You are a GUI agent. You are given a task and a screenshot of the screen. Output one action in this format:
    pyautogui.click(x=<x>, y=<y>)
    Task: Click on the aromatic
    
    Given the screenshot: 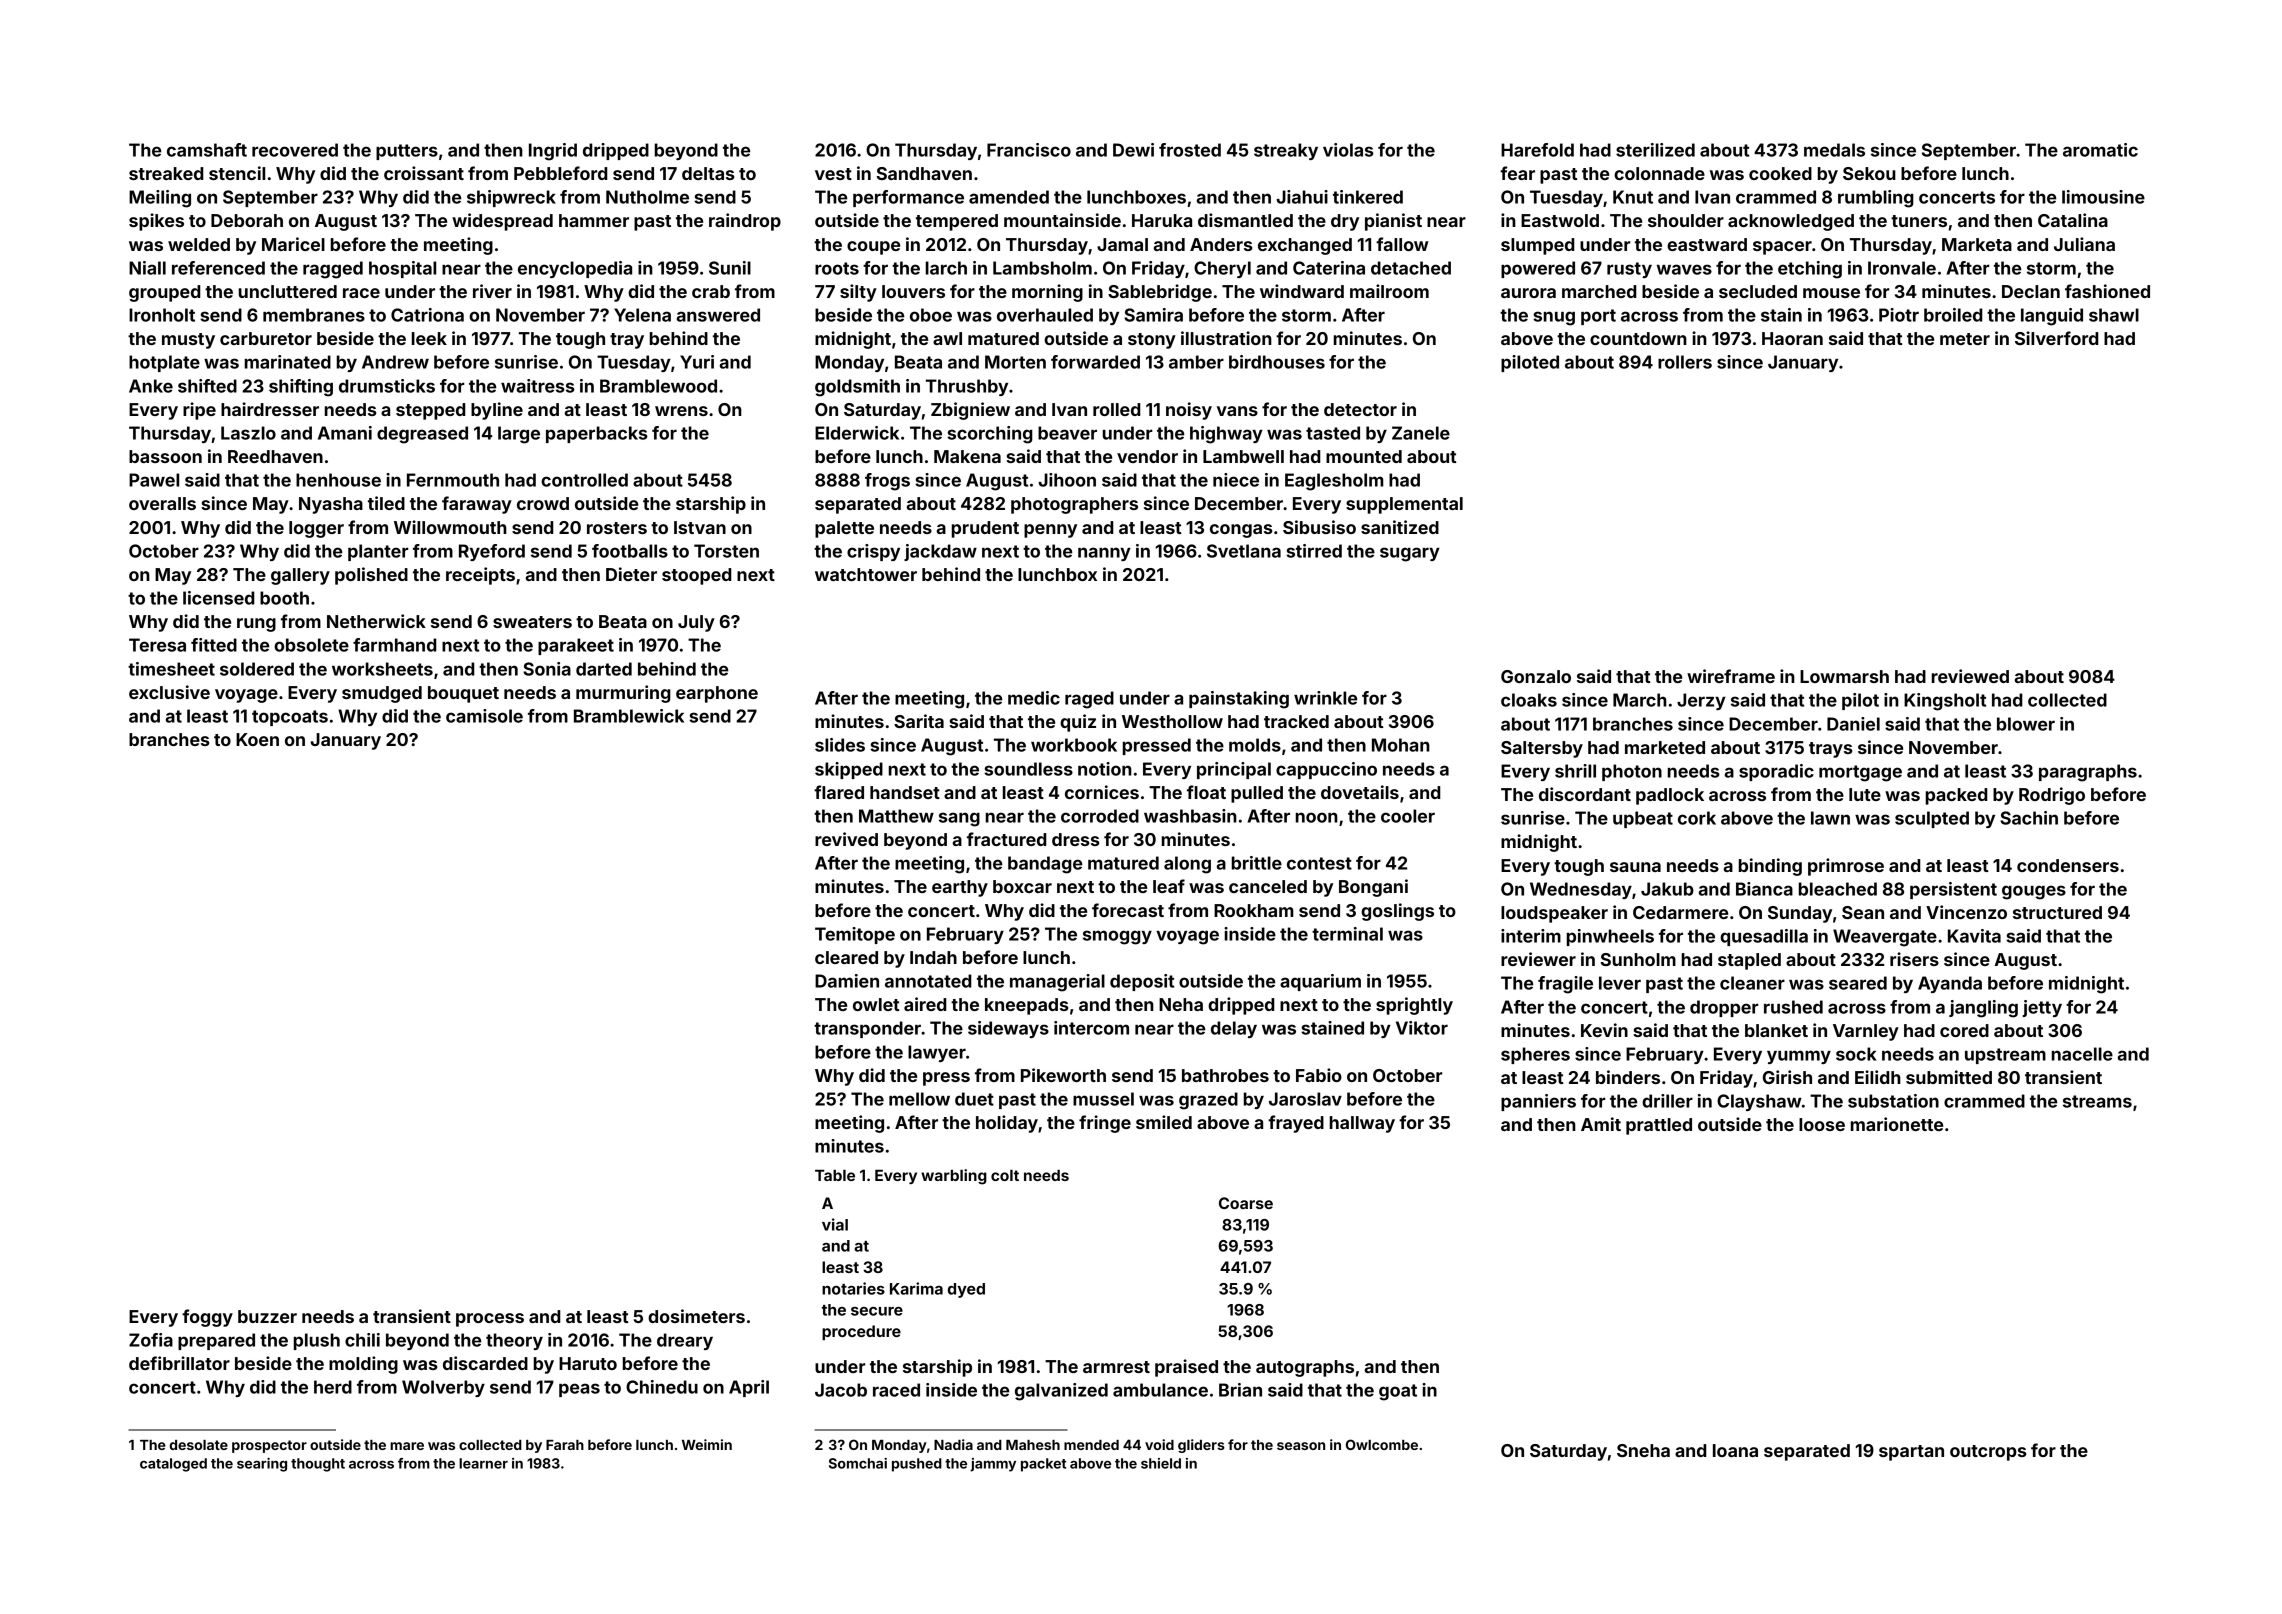 What is the action you would take?
    pyautogui.click(x=2100, y=150)
